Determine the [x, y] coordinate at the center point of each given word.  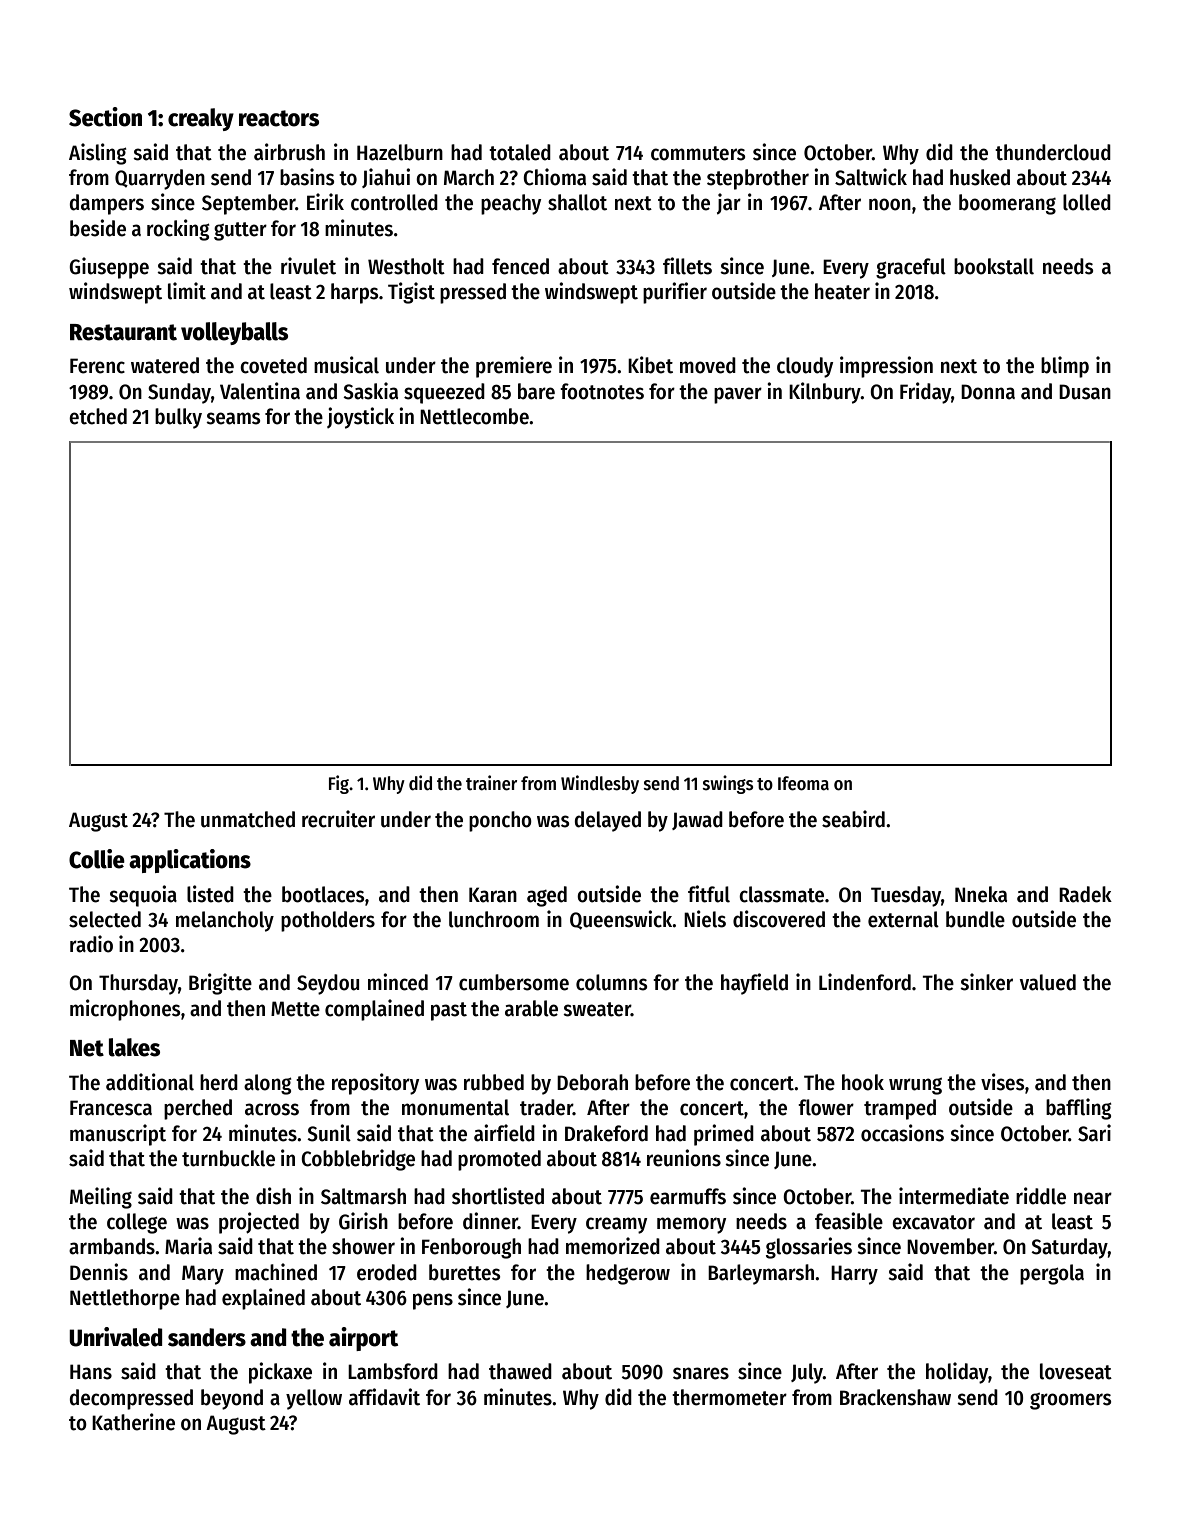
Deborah [592, 1082]
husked [980, 177]
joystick [360, 418]
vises [1002, 1082]
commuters [698, 153]
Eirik [325, 201]
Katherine [133, 1422]
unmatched [248, 819]
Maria [188, 1246]
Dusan [1085, 392]
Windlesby [600, 784]
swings [728, 784]
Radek [1085, 894]
